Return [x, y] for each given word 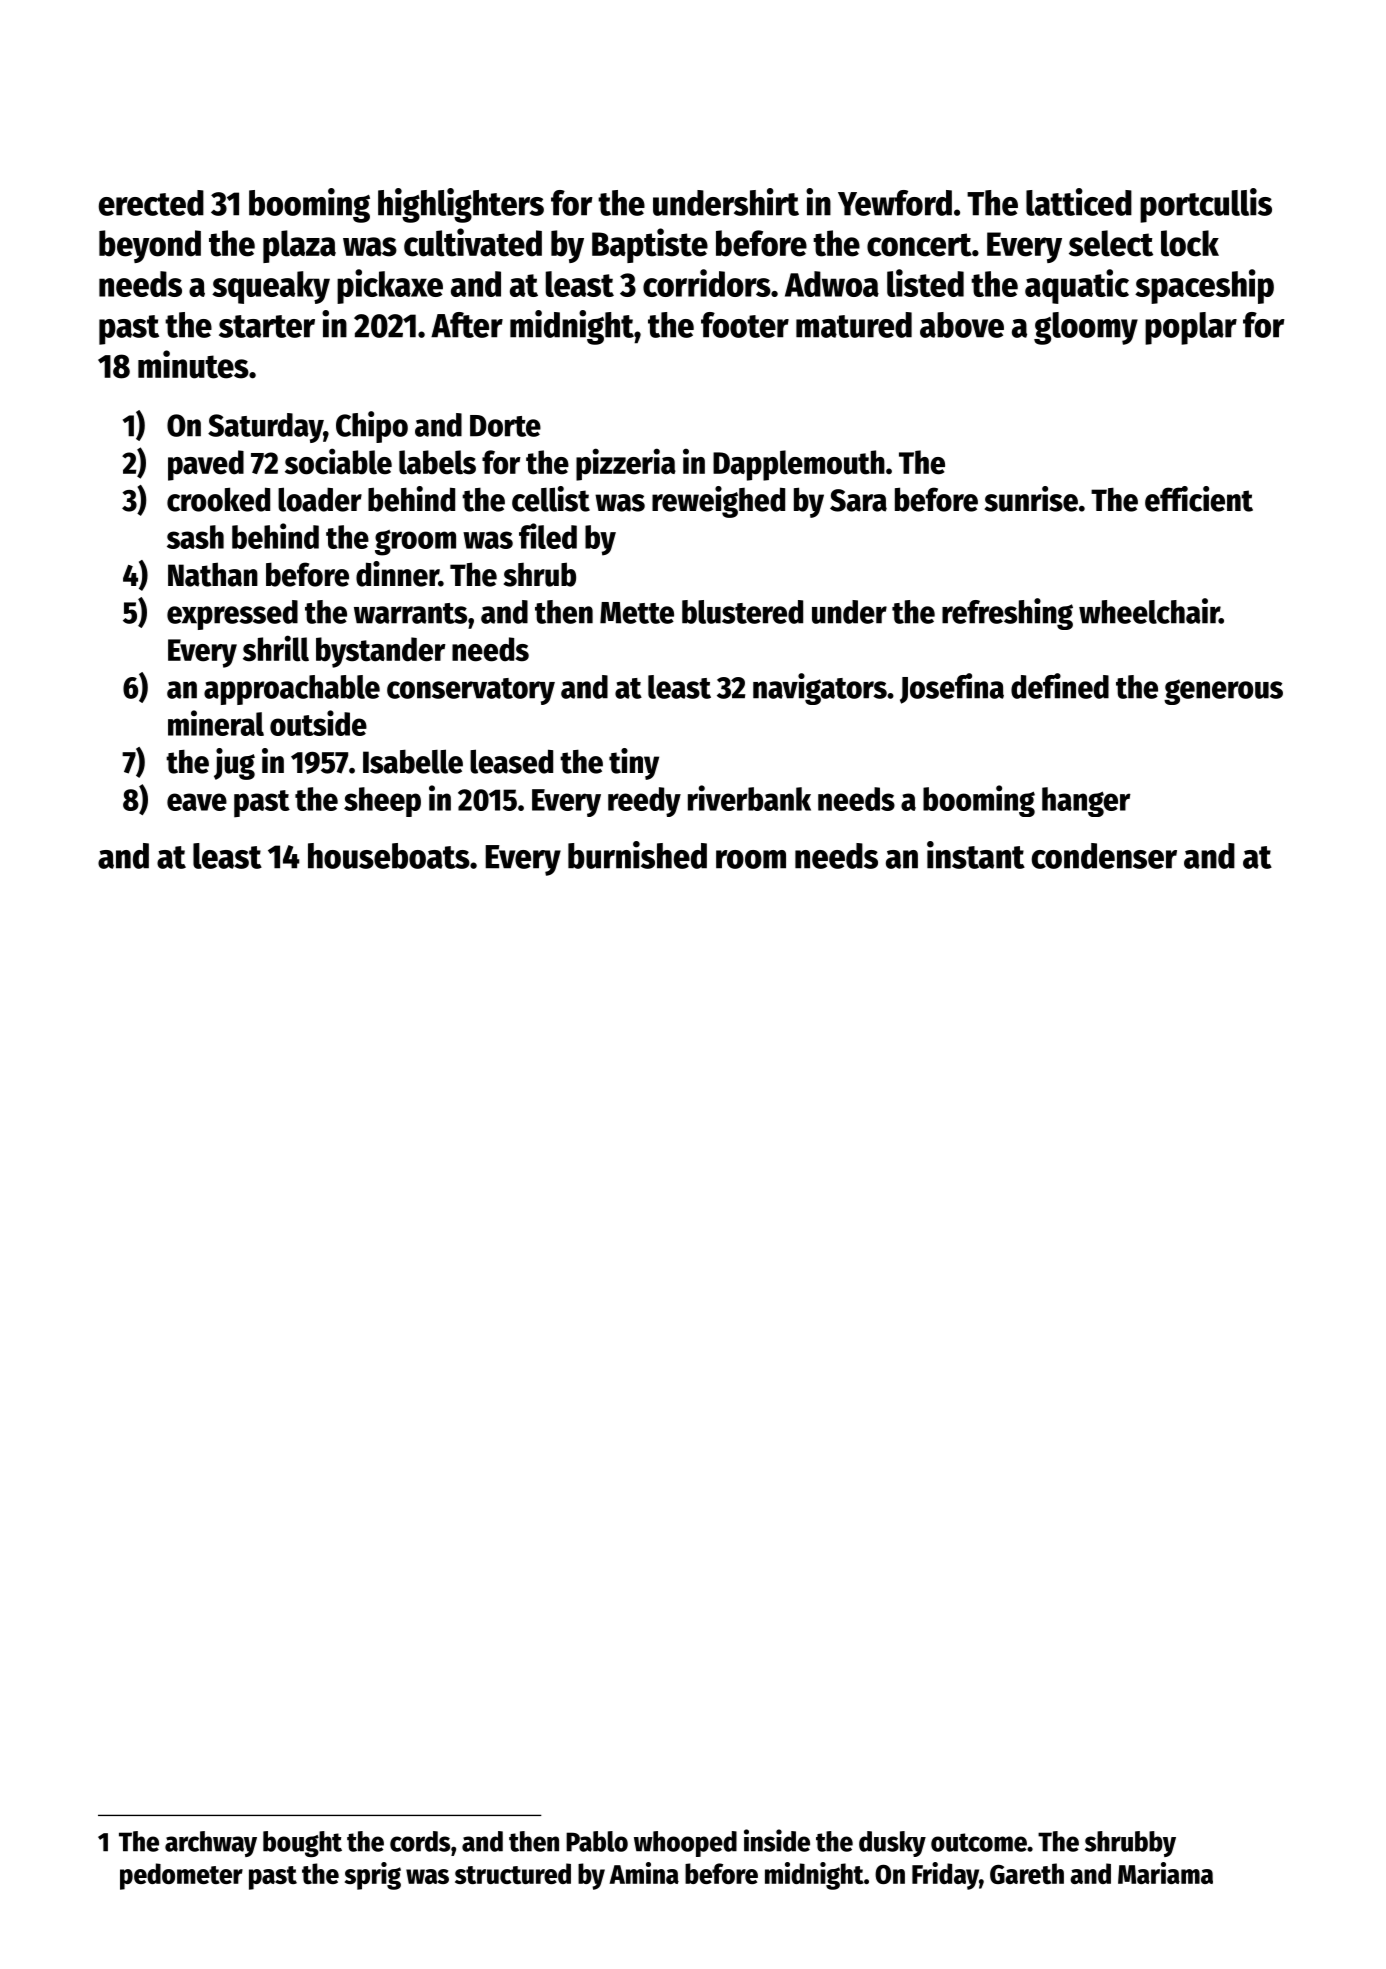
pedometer [181, 1876]
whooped [685, 1844]
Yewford [895, 203]
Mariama [1165, 1873]
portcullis [1206, 205]
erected [151, 203]
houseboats [389, 856]
